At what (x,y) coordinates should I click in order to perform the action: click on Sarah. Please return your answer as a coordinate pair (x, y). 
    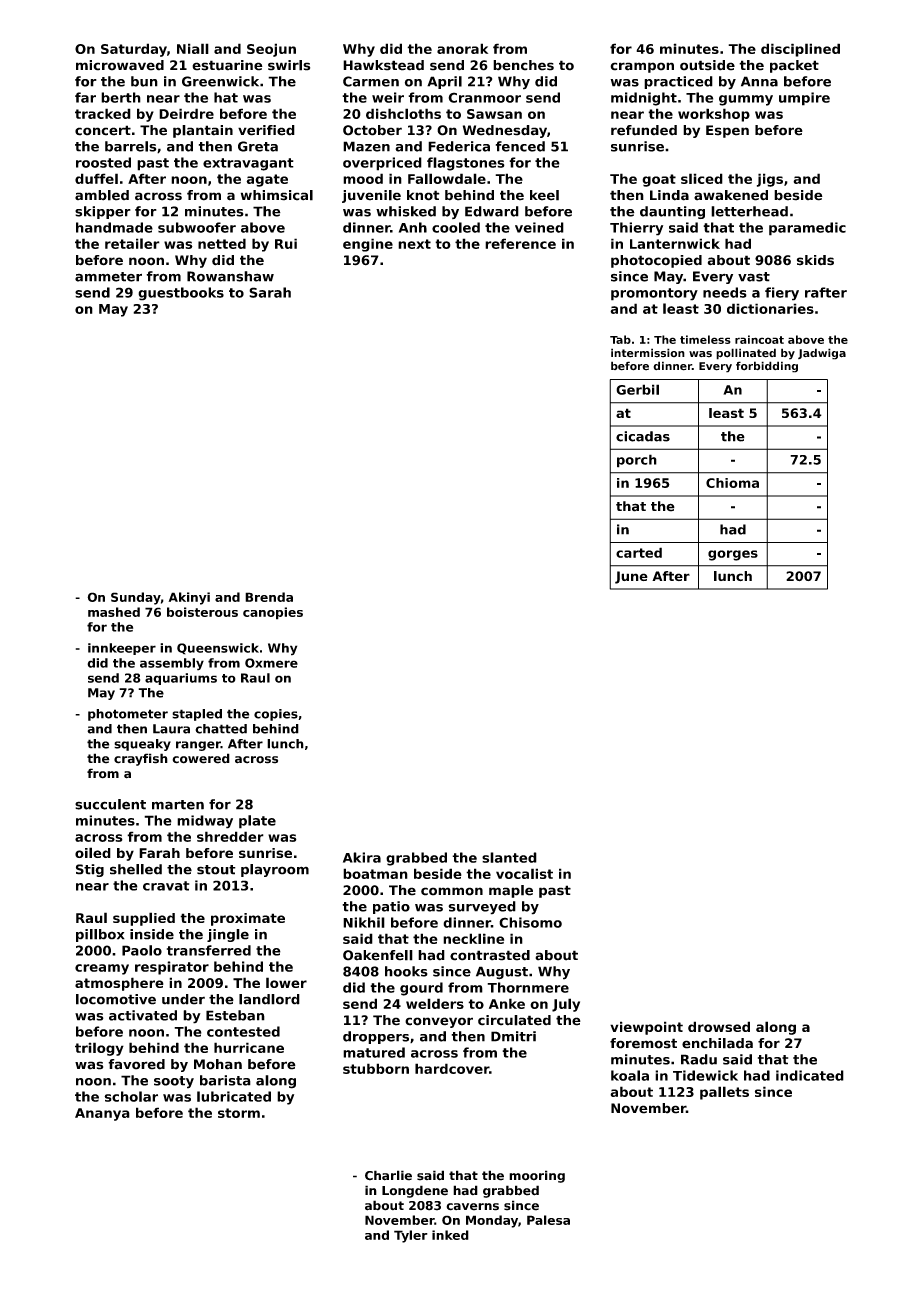
    Looking at the image, I should click on (270, 292).
